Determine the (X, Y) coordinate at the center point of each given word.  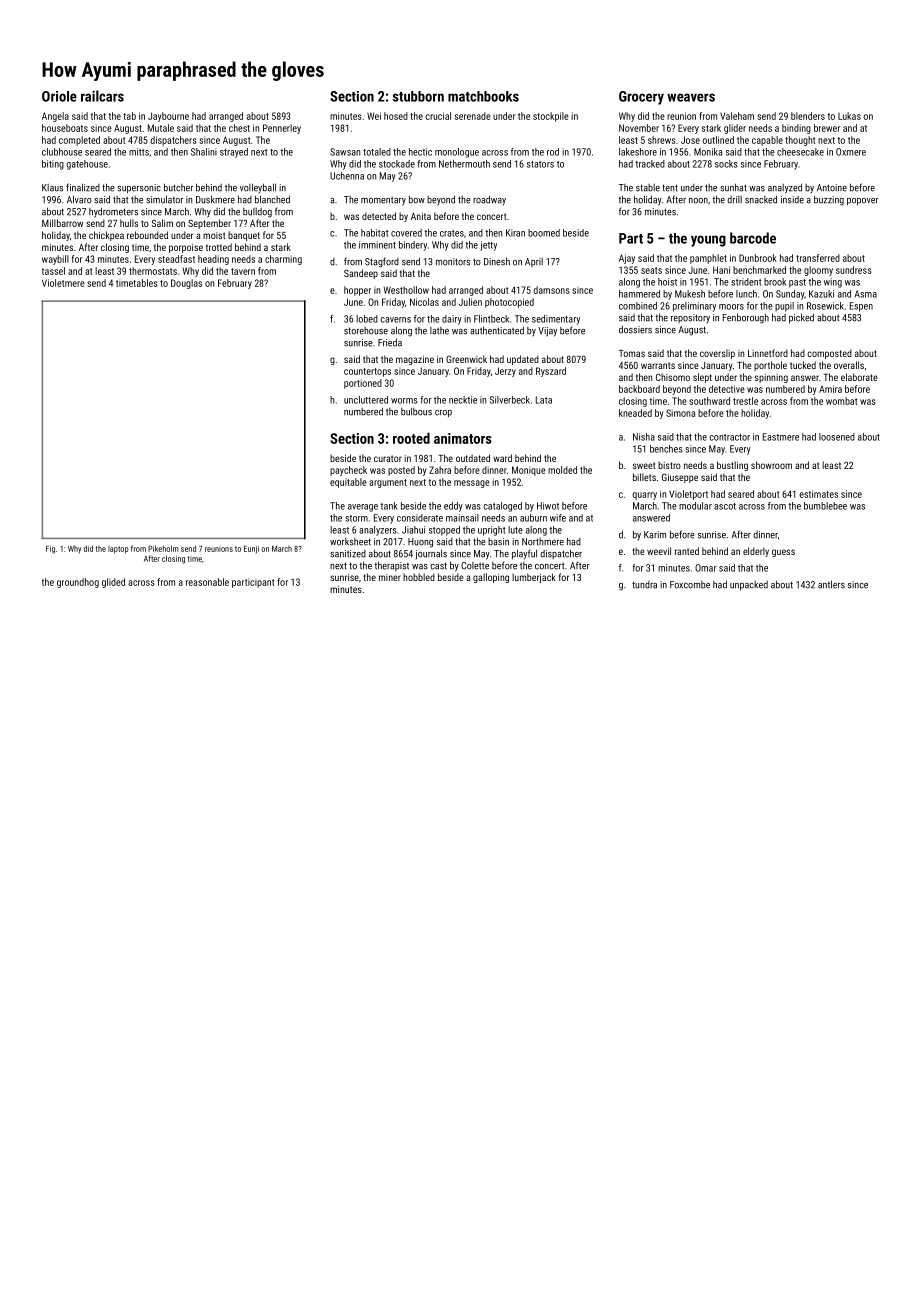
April (534, 262)
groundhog (78, 583)
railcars (102, 96)
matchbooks (483, 96)
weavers (691, 97)
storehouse (366, 331)
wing (833, 283)
